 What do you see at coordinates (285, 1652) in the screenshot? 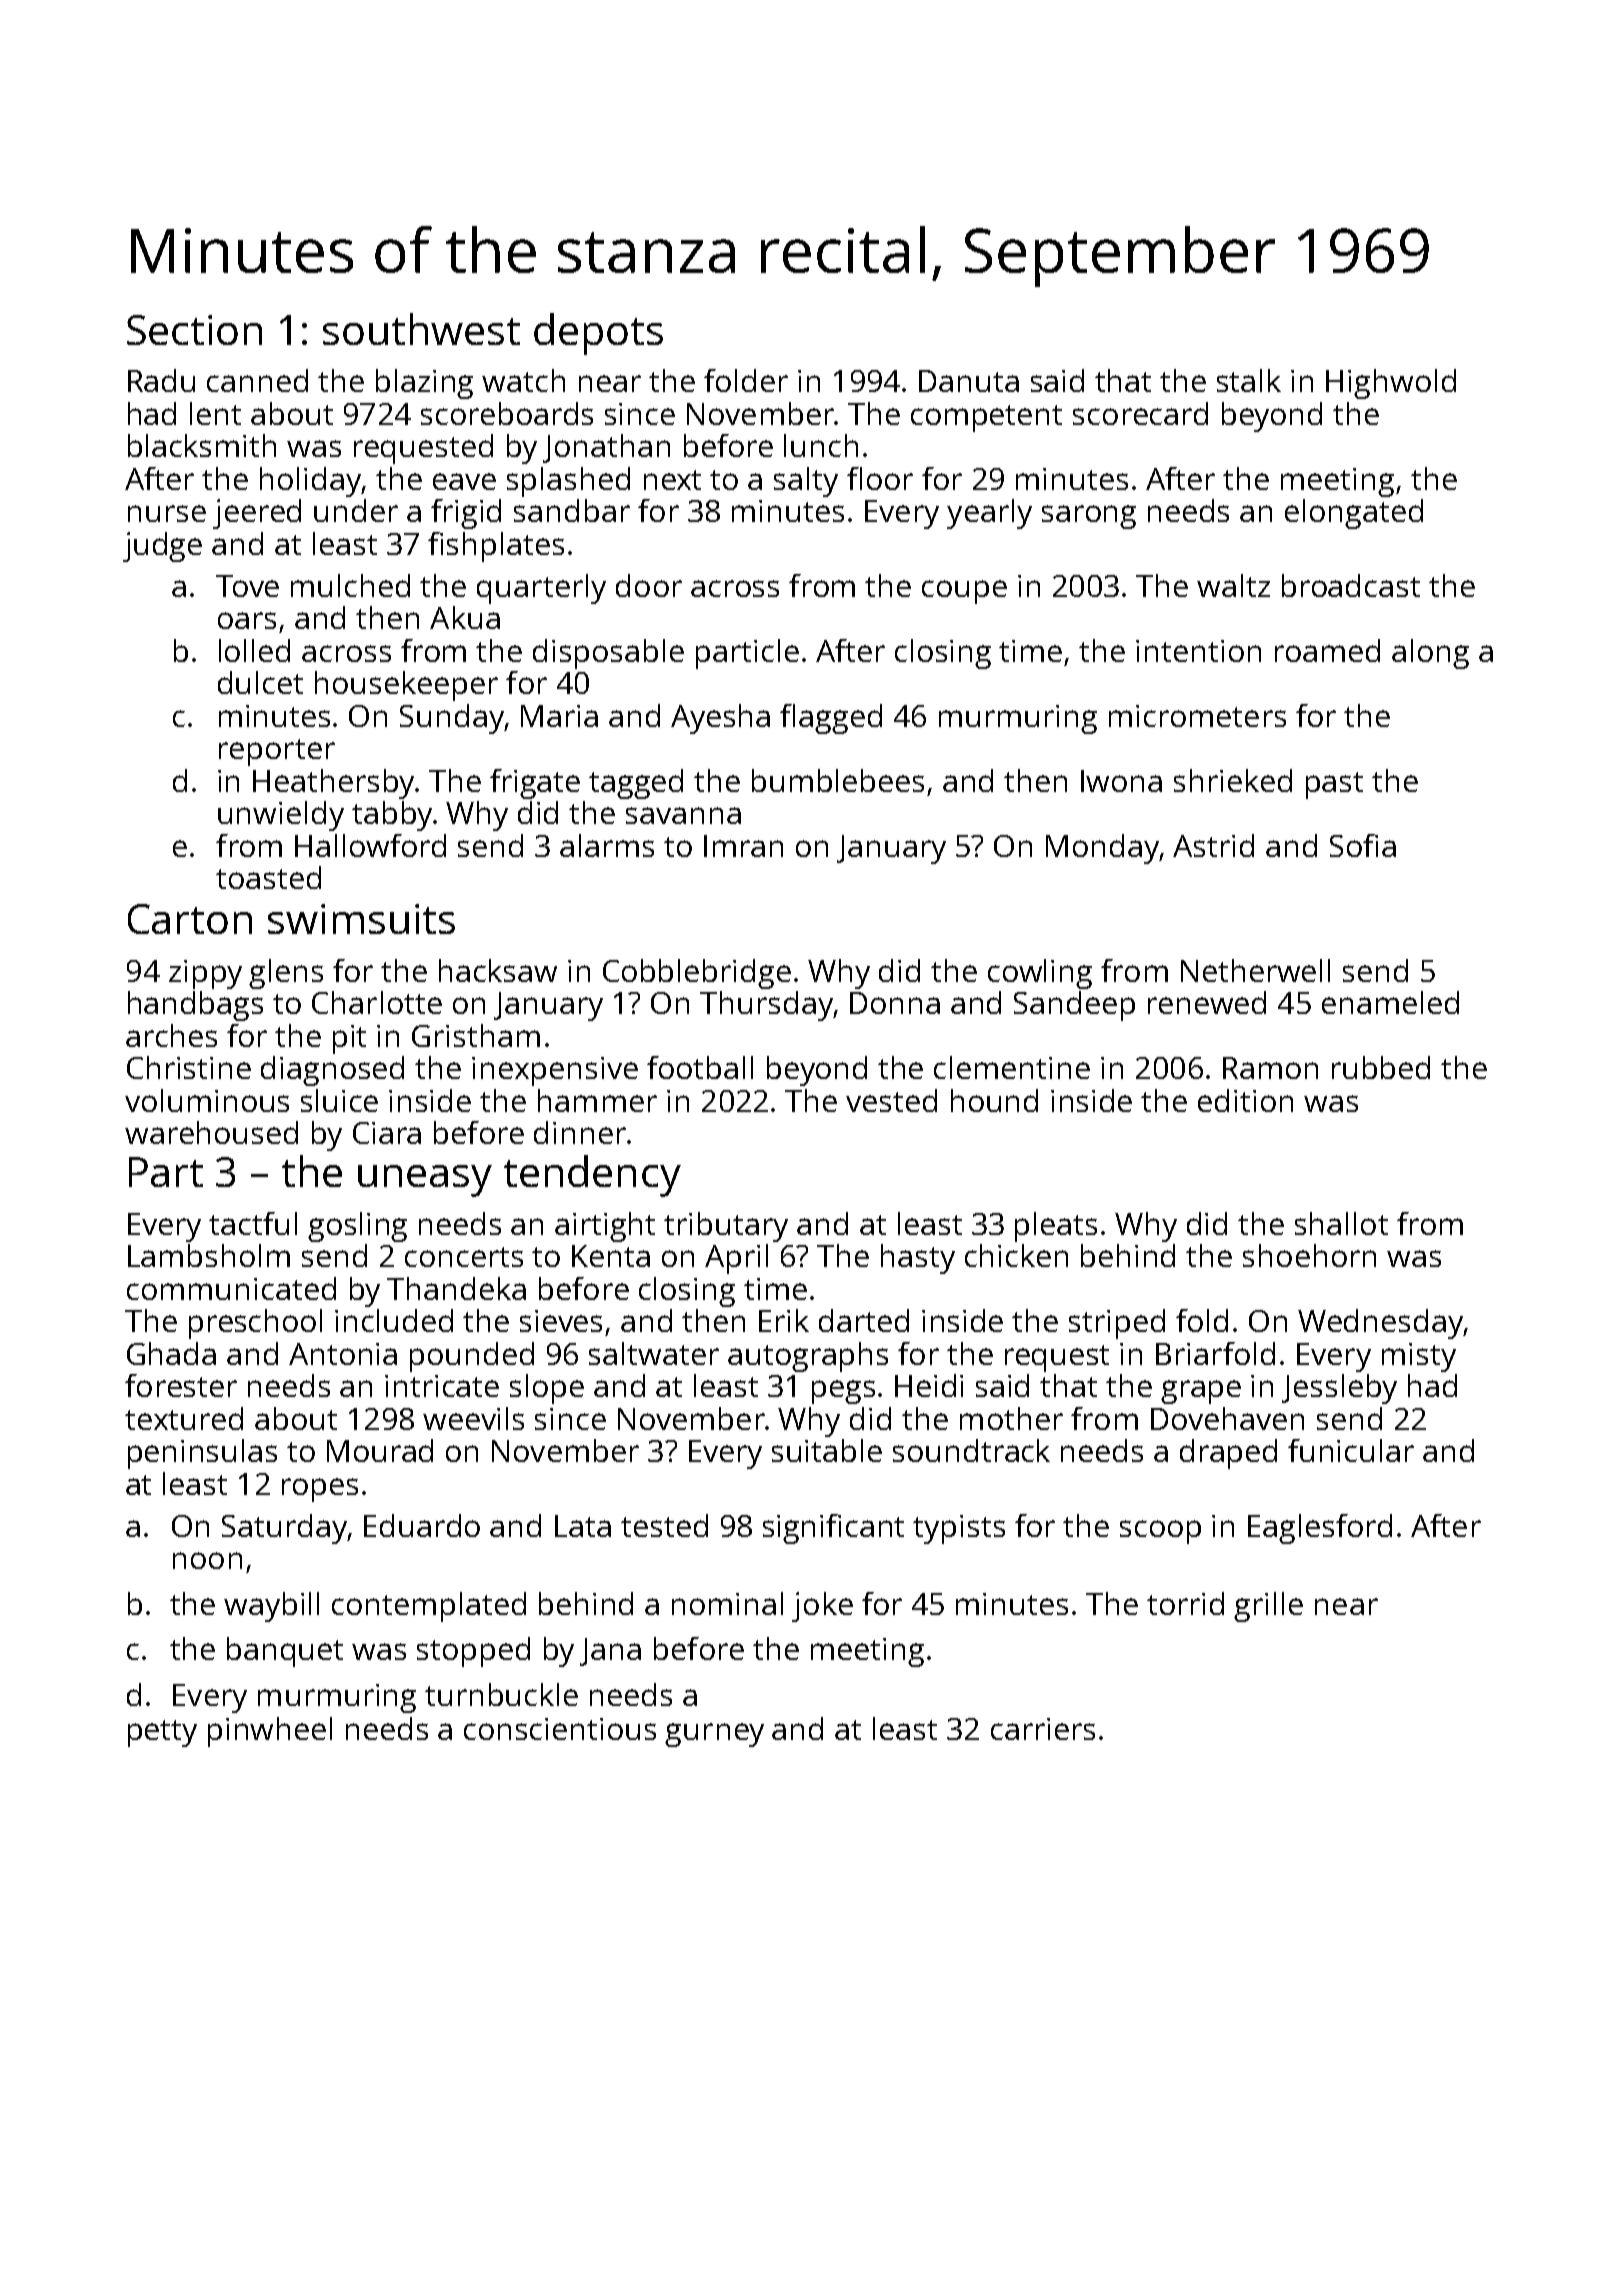
I see `banquet` at bounding box center [285, 1652].
